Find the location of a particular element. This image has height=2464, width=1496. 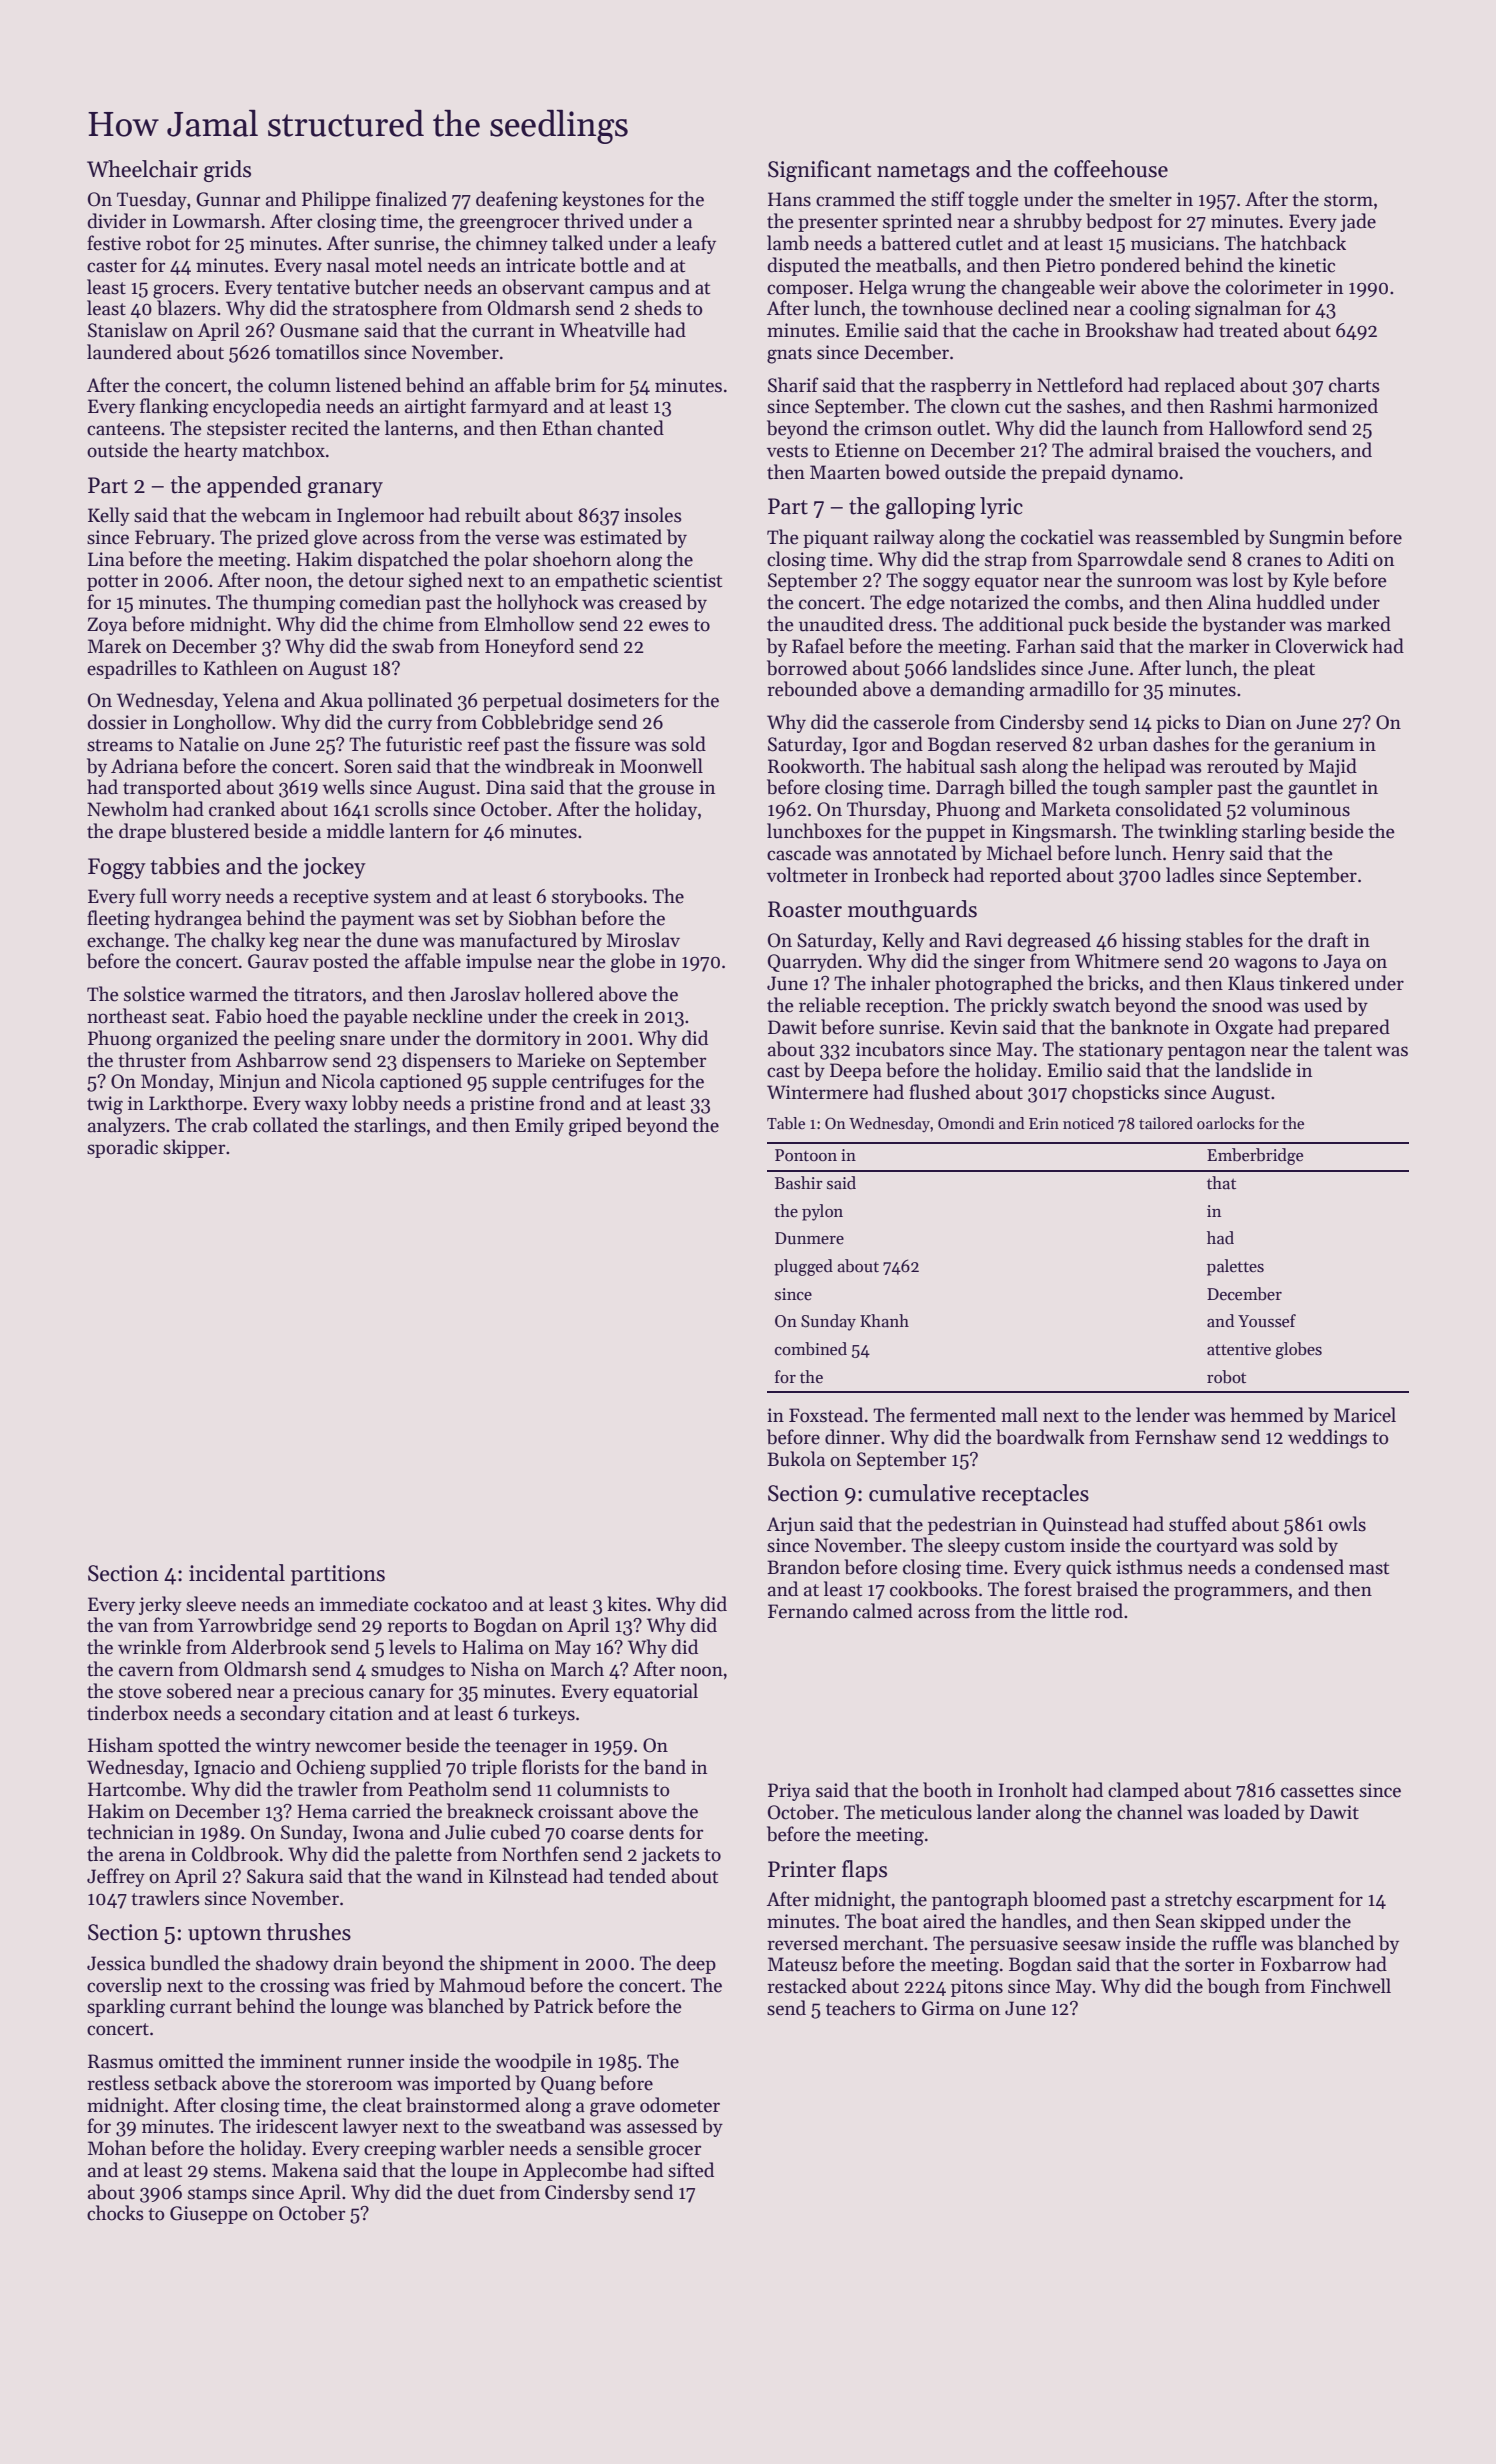

Maricel is located at coordinates (1365, 1415).
